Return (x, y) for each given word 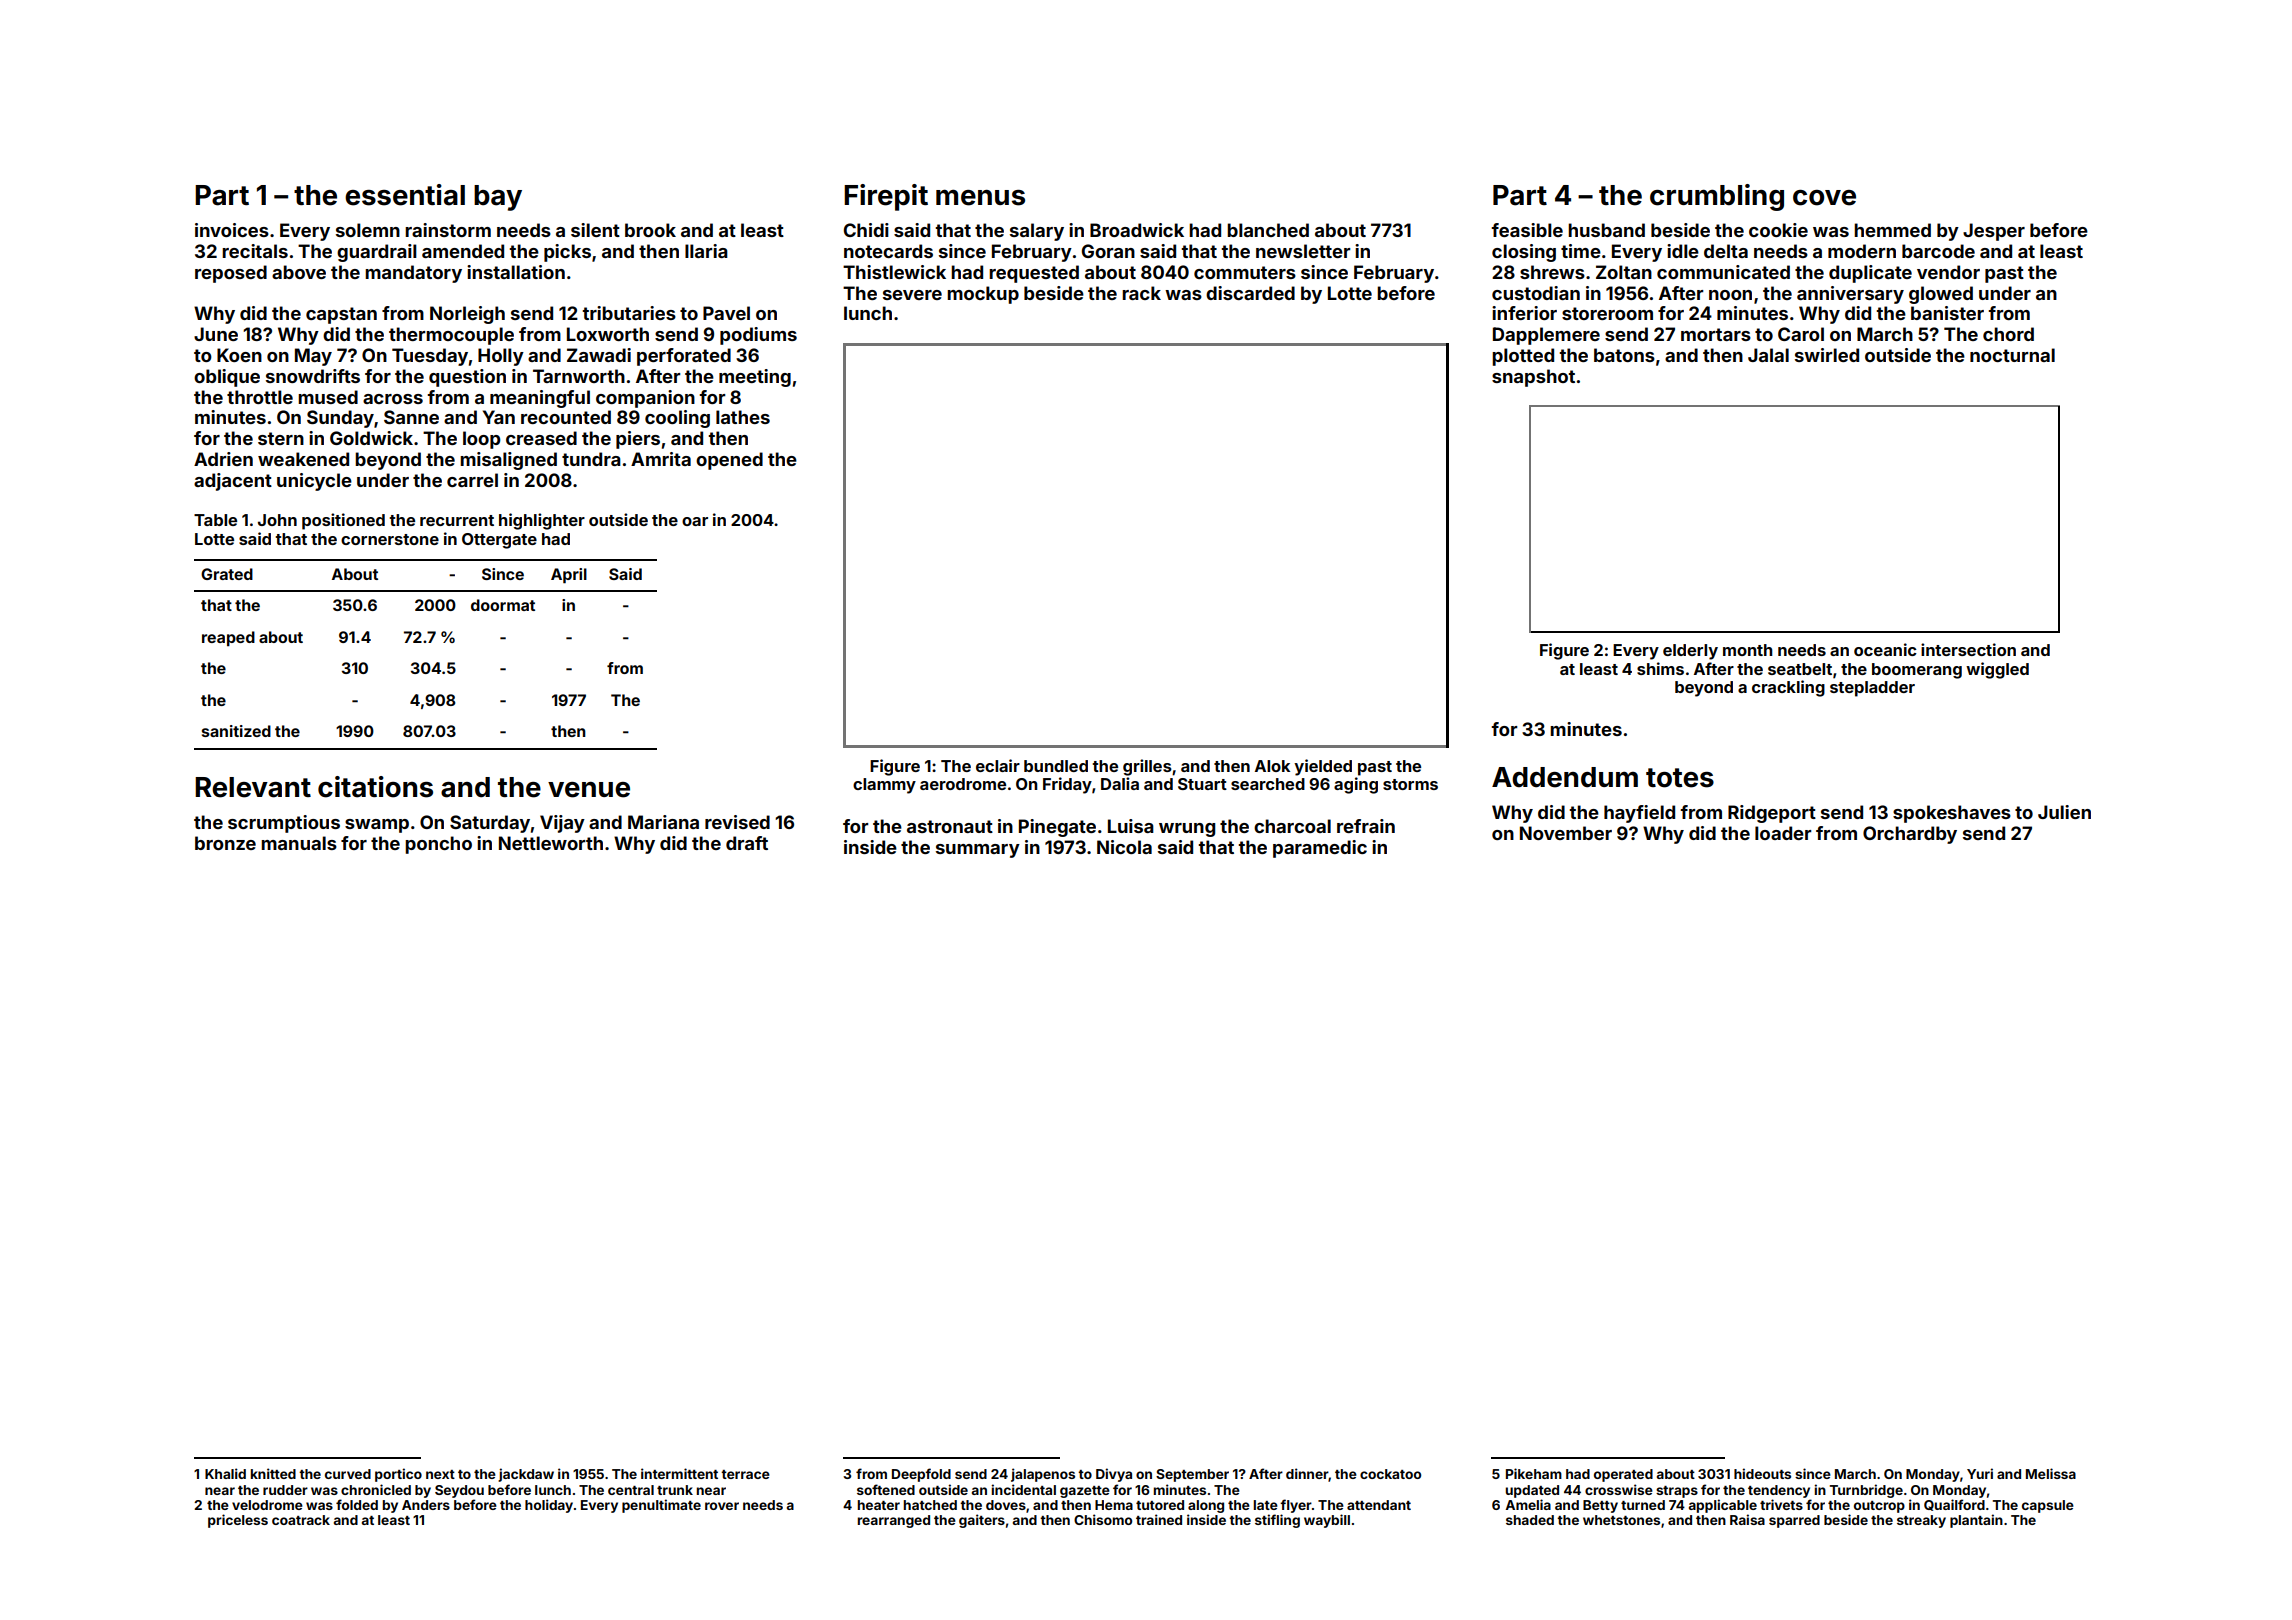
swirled (1827, 355)
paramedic (1320, 849)
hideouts (1762, 1473)
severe (912, 295)
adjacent (233, 482)
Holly (501, 357)
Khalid (225, 1473)
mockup (983, 295)
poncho (438, 845)
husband (1606, 230)
